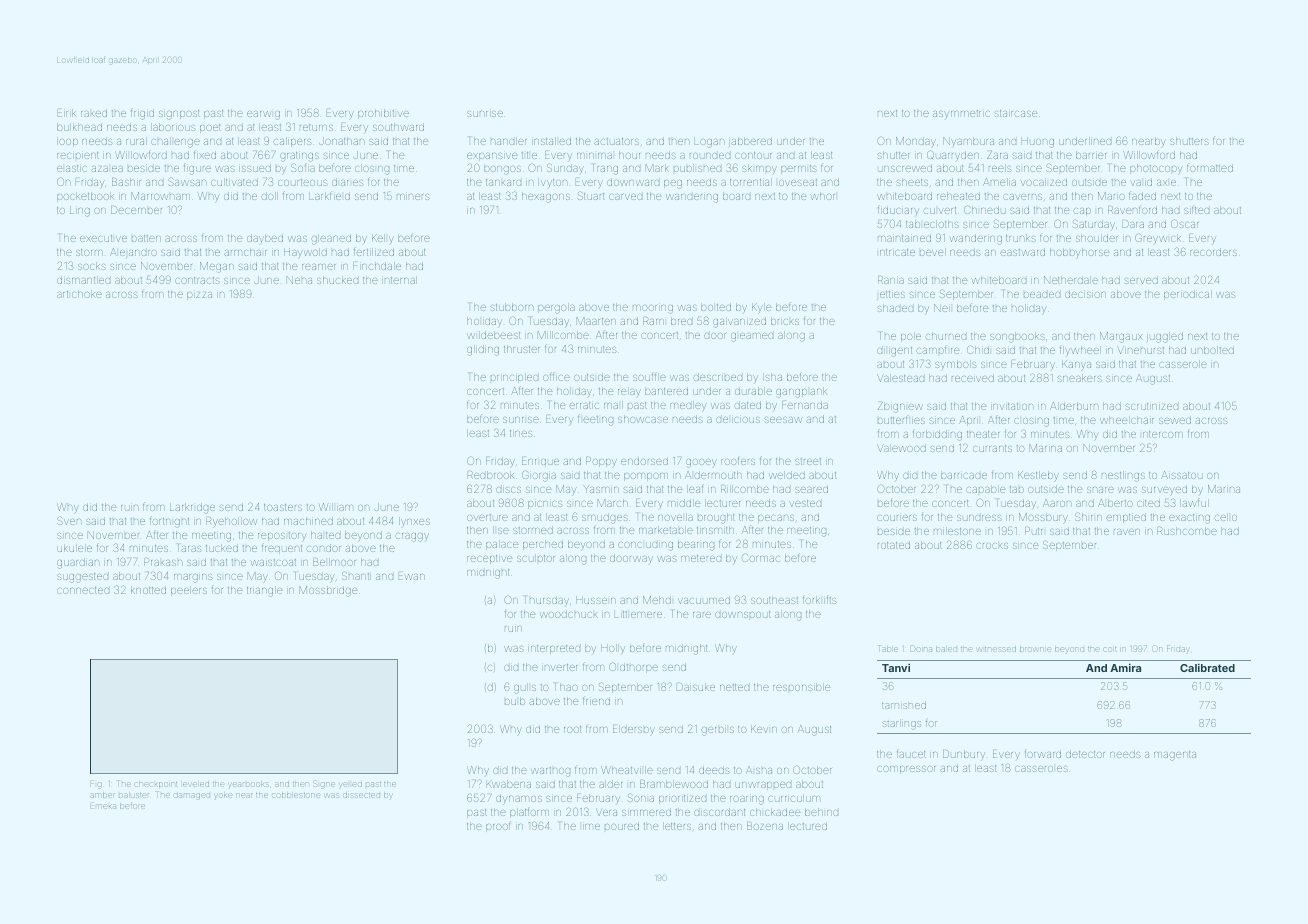 The height and width of the screenshot is (924, 1308). I want to click on dynamos, so click(519, 799).
